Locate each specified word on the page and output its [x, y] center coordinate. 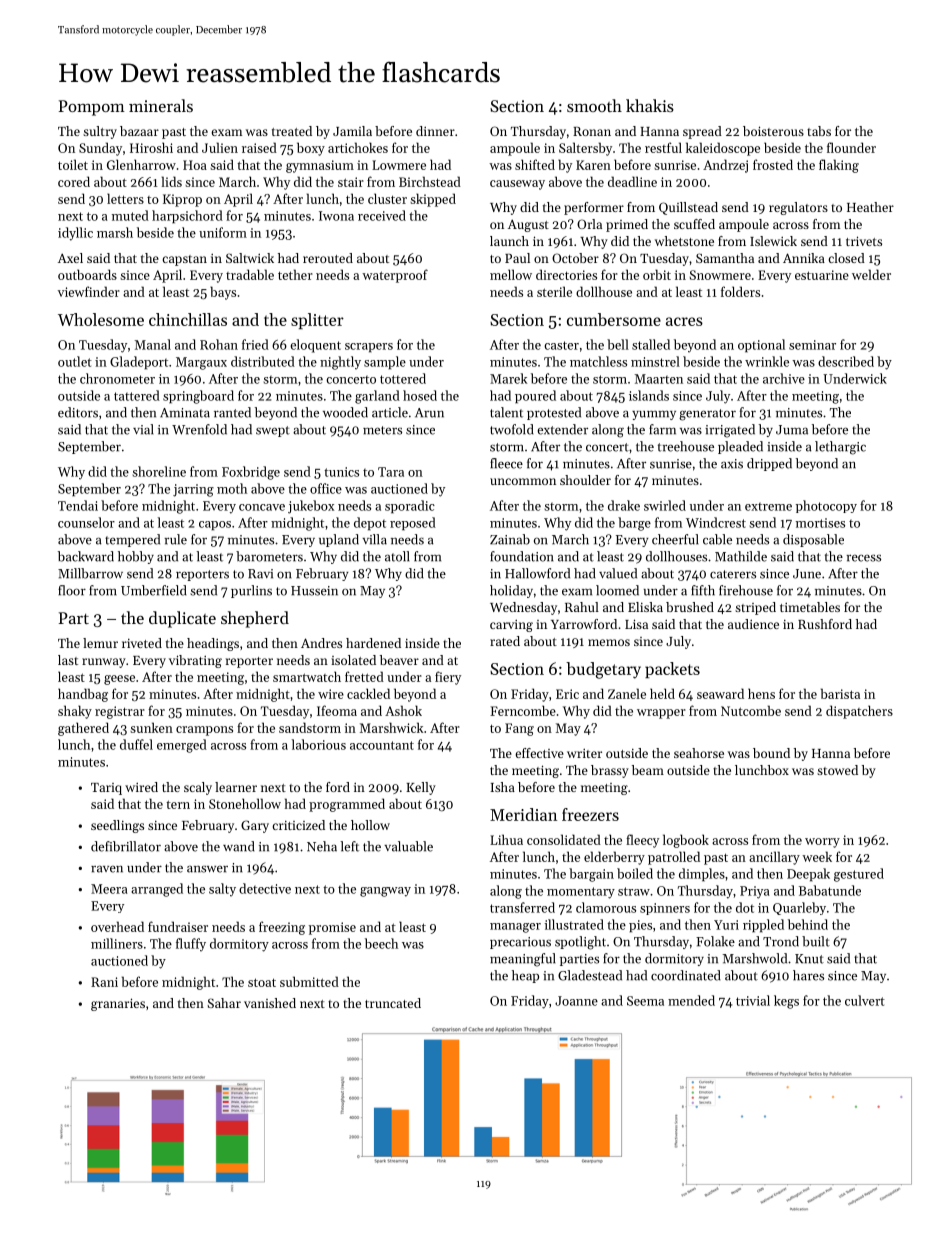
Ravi [260, 574]
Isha [502, 787]
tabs [819, 131]
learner [236, 787]
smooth [594, 105]
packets [672, 670]
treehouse [686, 446]
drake [624, 505]
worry [822, 843]
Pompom [92, 108]
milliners [117, 943]
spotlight [580, 943]
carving [511, 626]
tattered [137, 395]
